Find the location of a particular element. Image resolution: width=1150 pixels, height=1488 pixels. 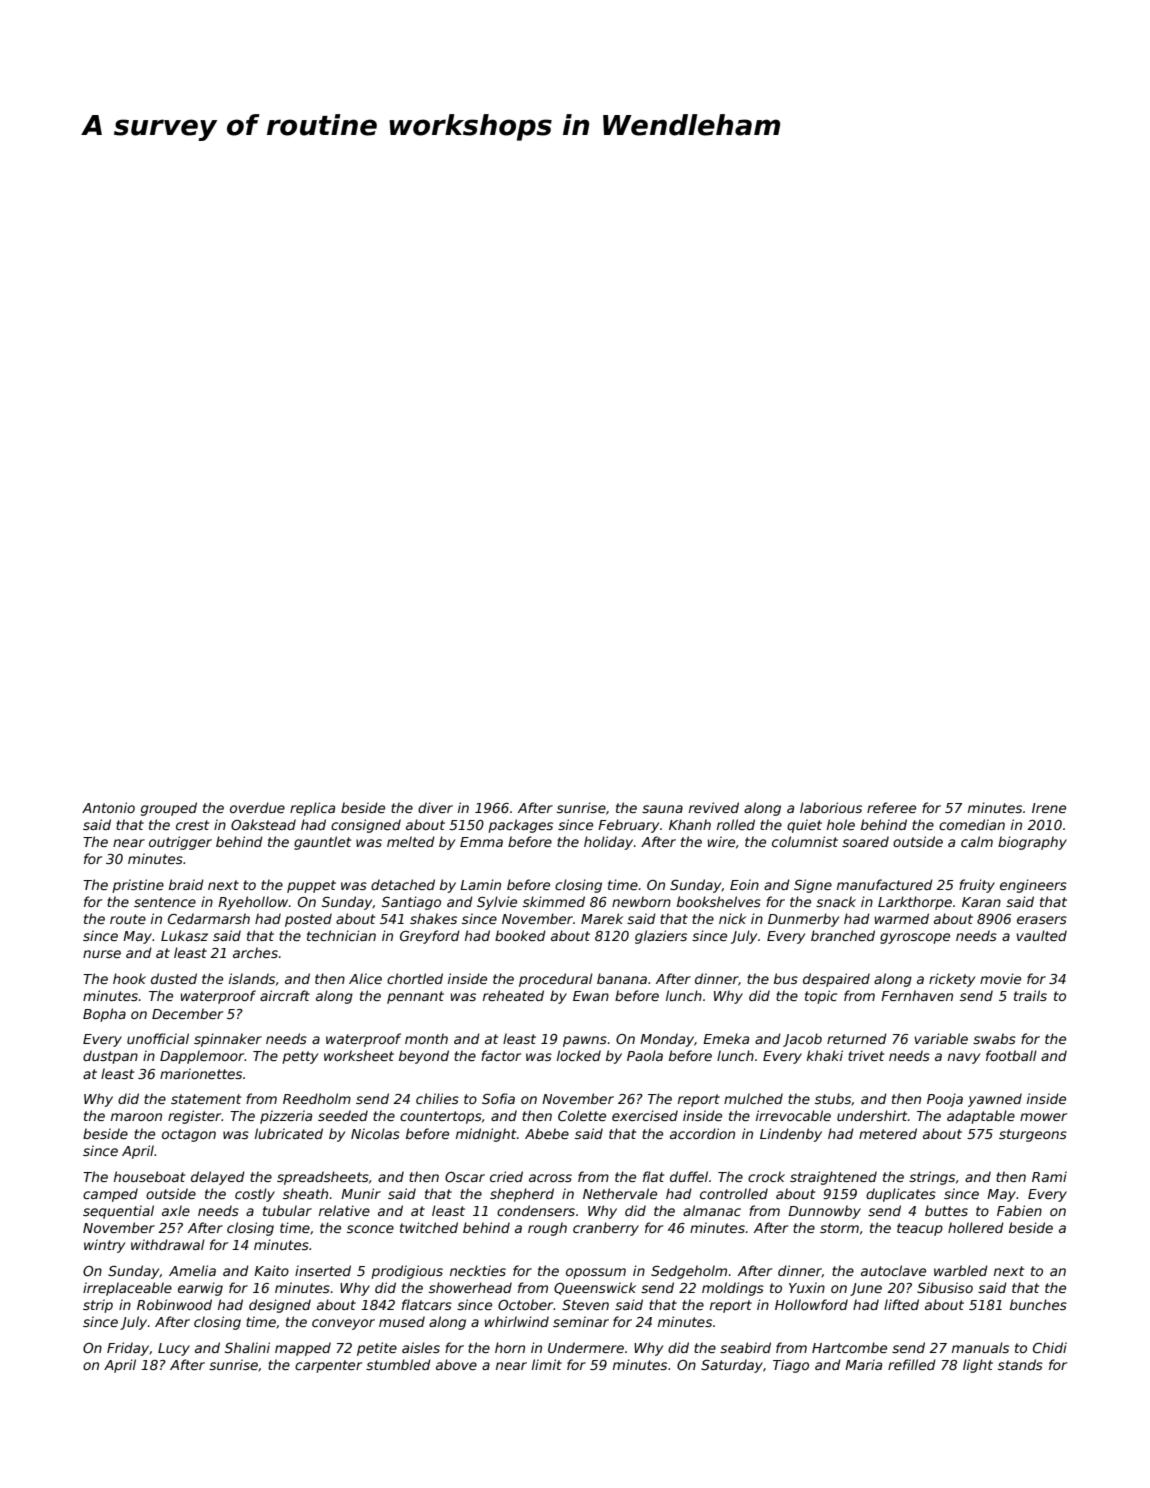

conveyor is located at coordinates (343, 1324).
